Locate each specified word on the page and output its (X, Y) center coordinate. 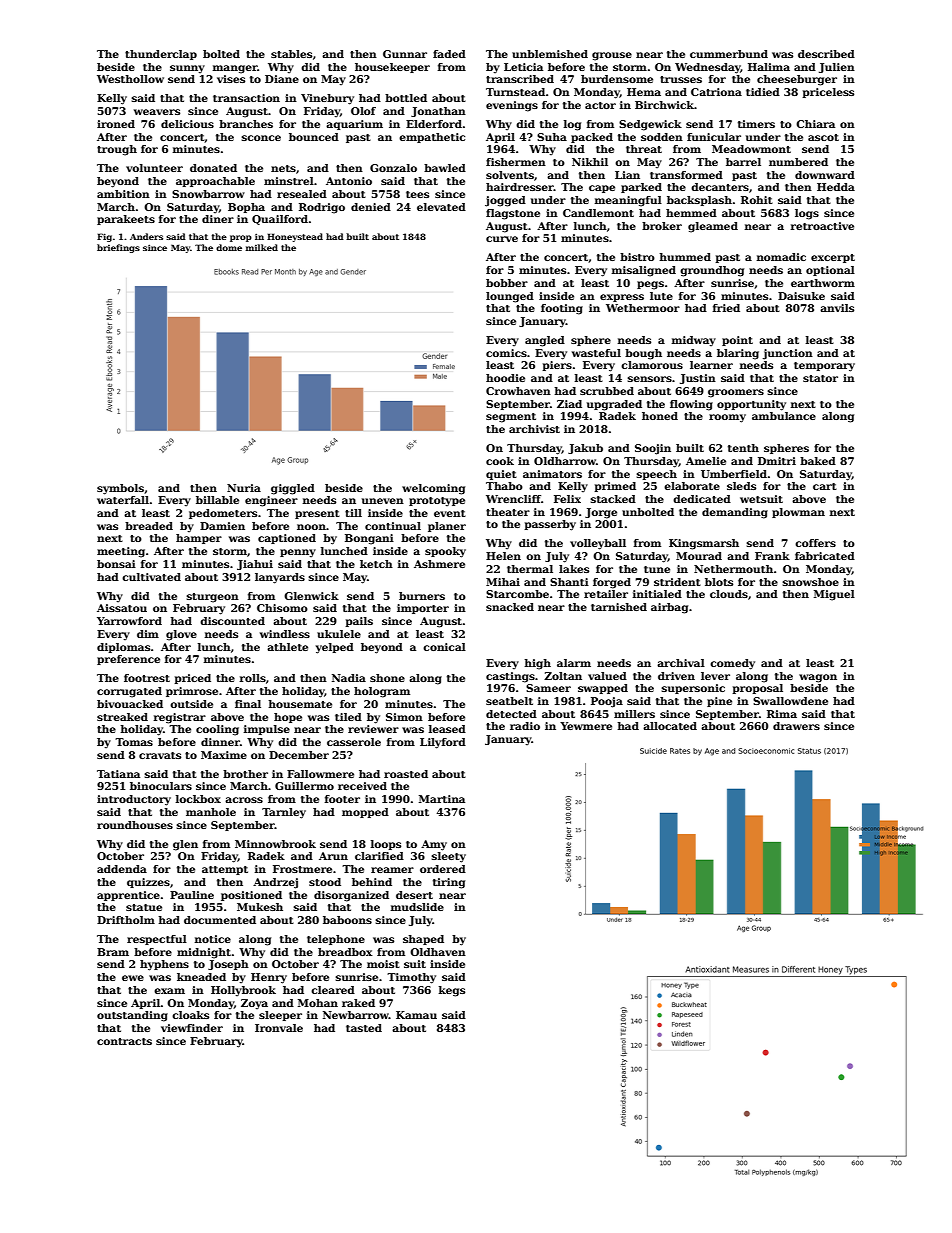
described (826, 54)
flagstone (513, 214)
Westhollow (130, 79)
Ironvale (279, 1028)
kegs (452, 991)
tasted (364, 1028)
